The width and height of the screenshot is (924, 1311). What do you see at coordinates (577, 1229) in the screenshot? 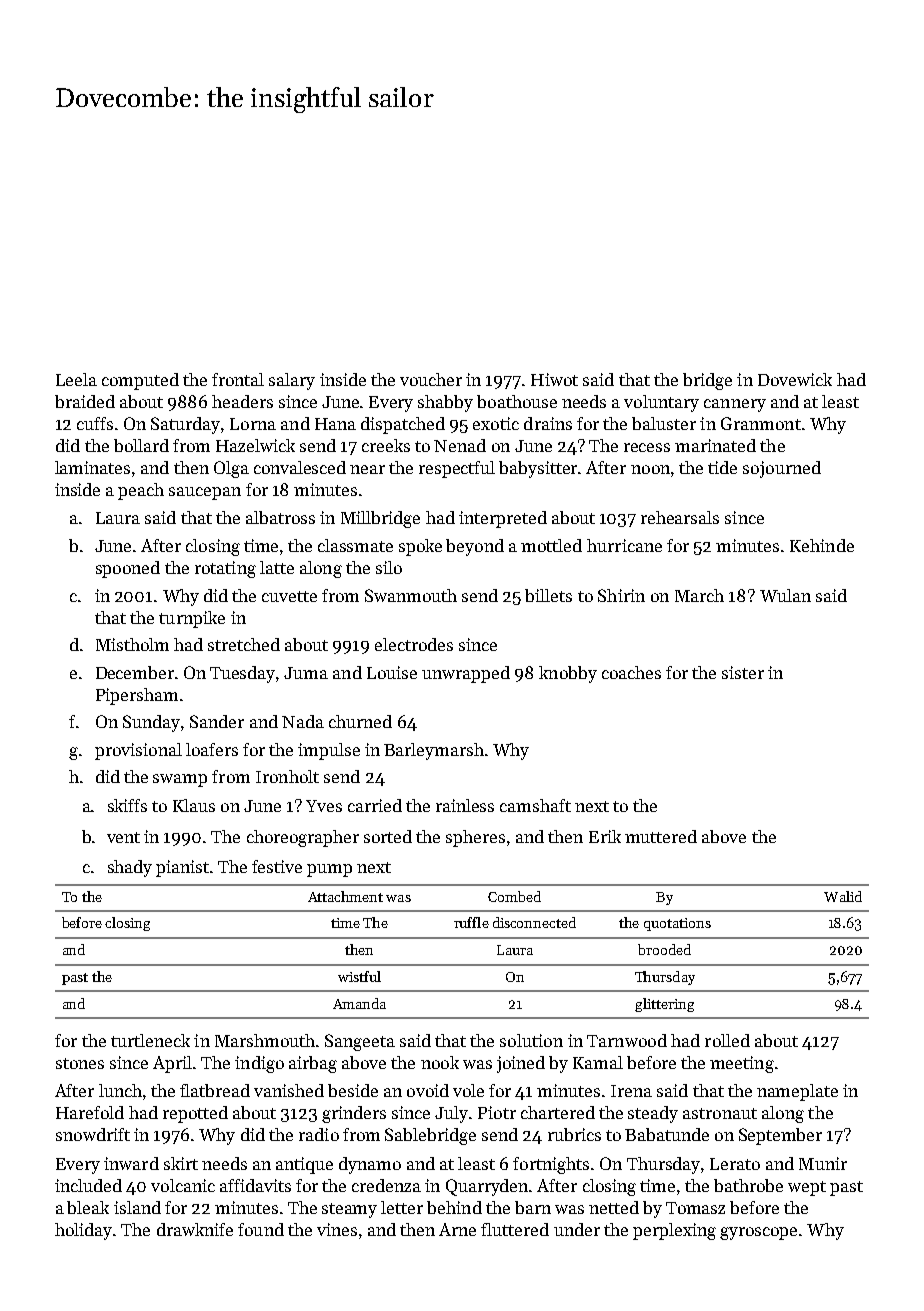
I see `under` at bounding box center [577, 1229].
